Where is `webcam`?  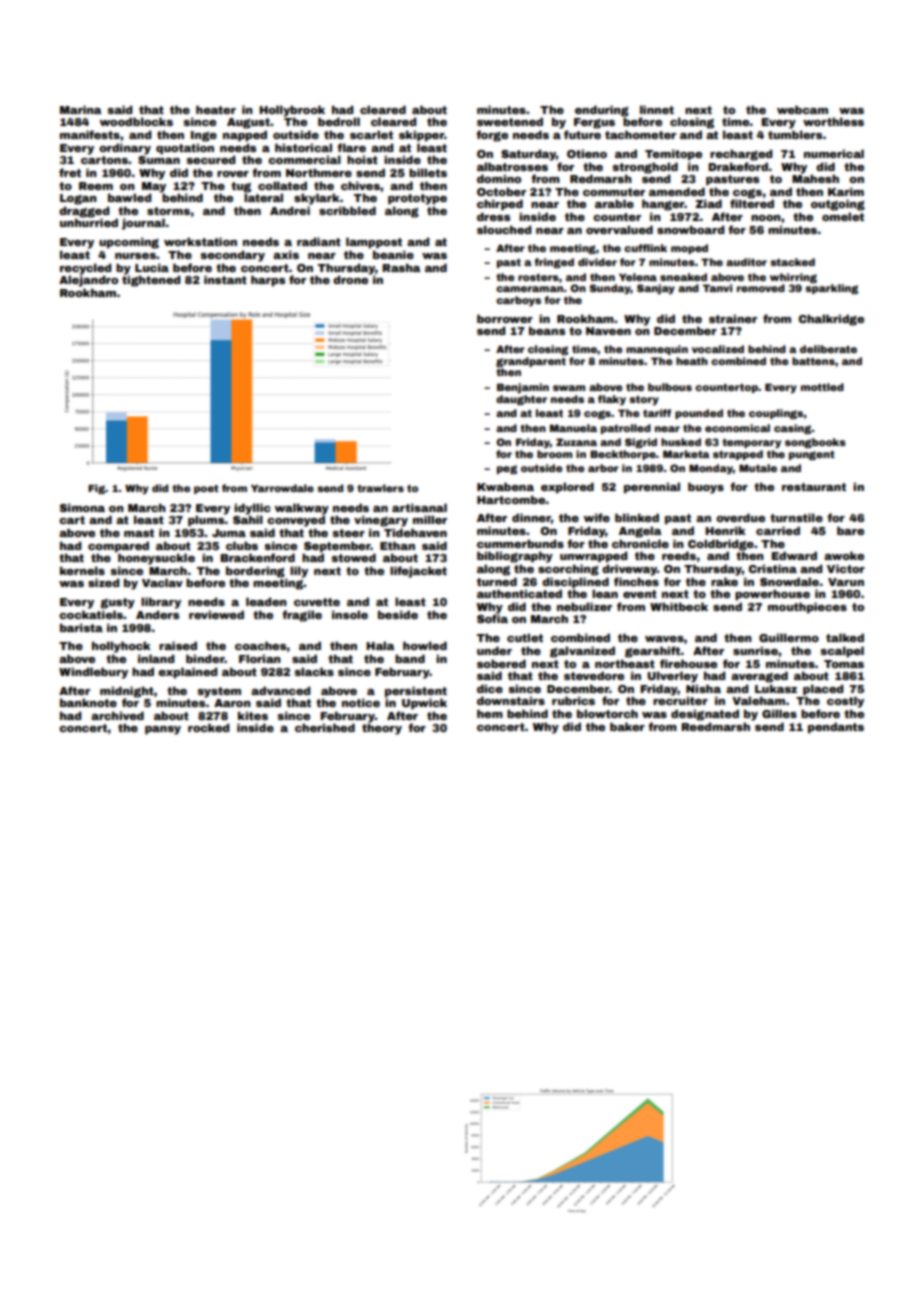
webcam is located at coordinates (802, 109).
